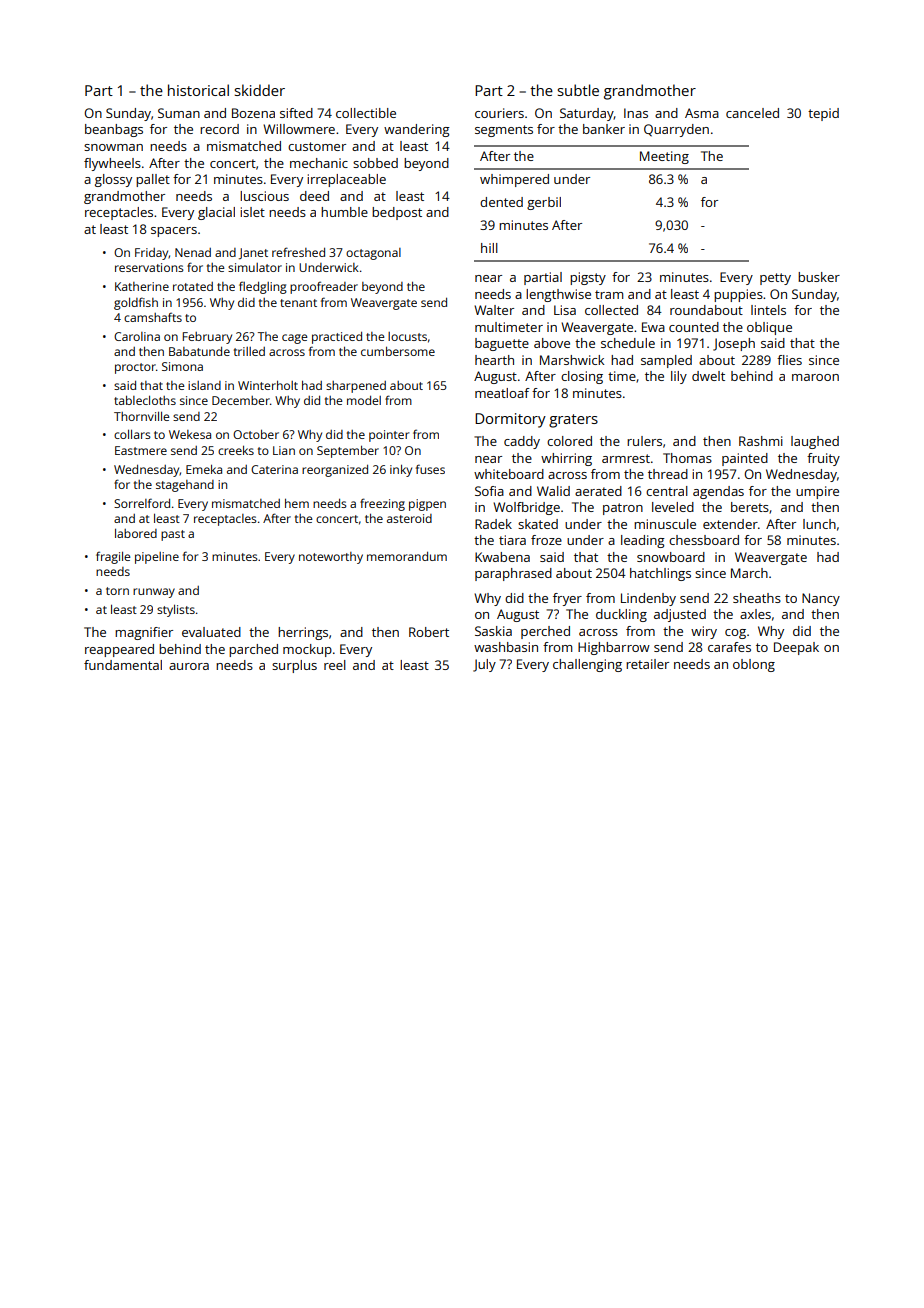 The width and height of the page is (924, 1308). What do you see at coordinates (346, 180) in the page?
I see `irreplaceable` at bounding box center [346, 180].
